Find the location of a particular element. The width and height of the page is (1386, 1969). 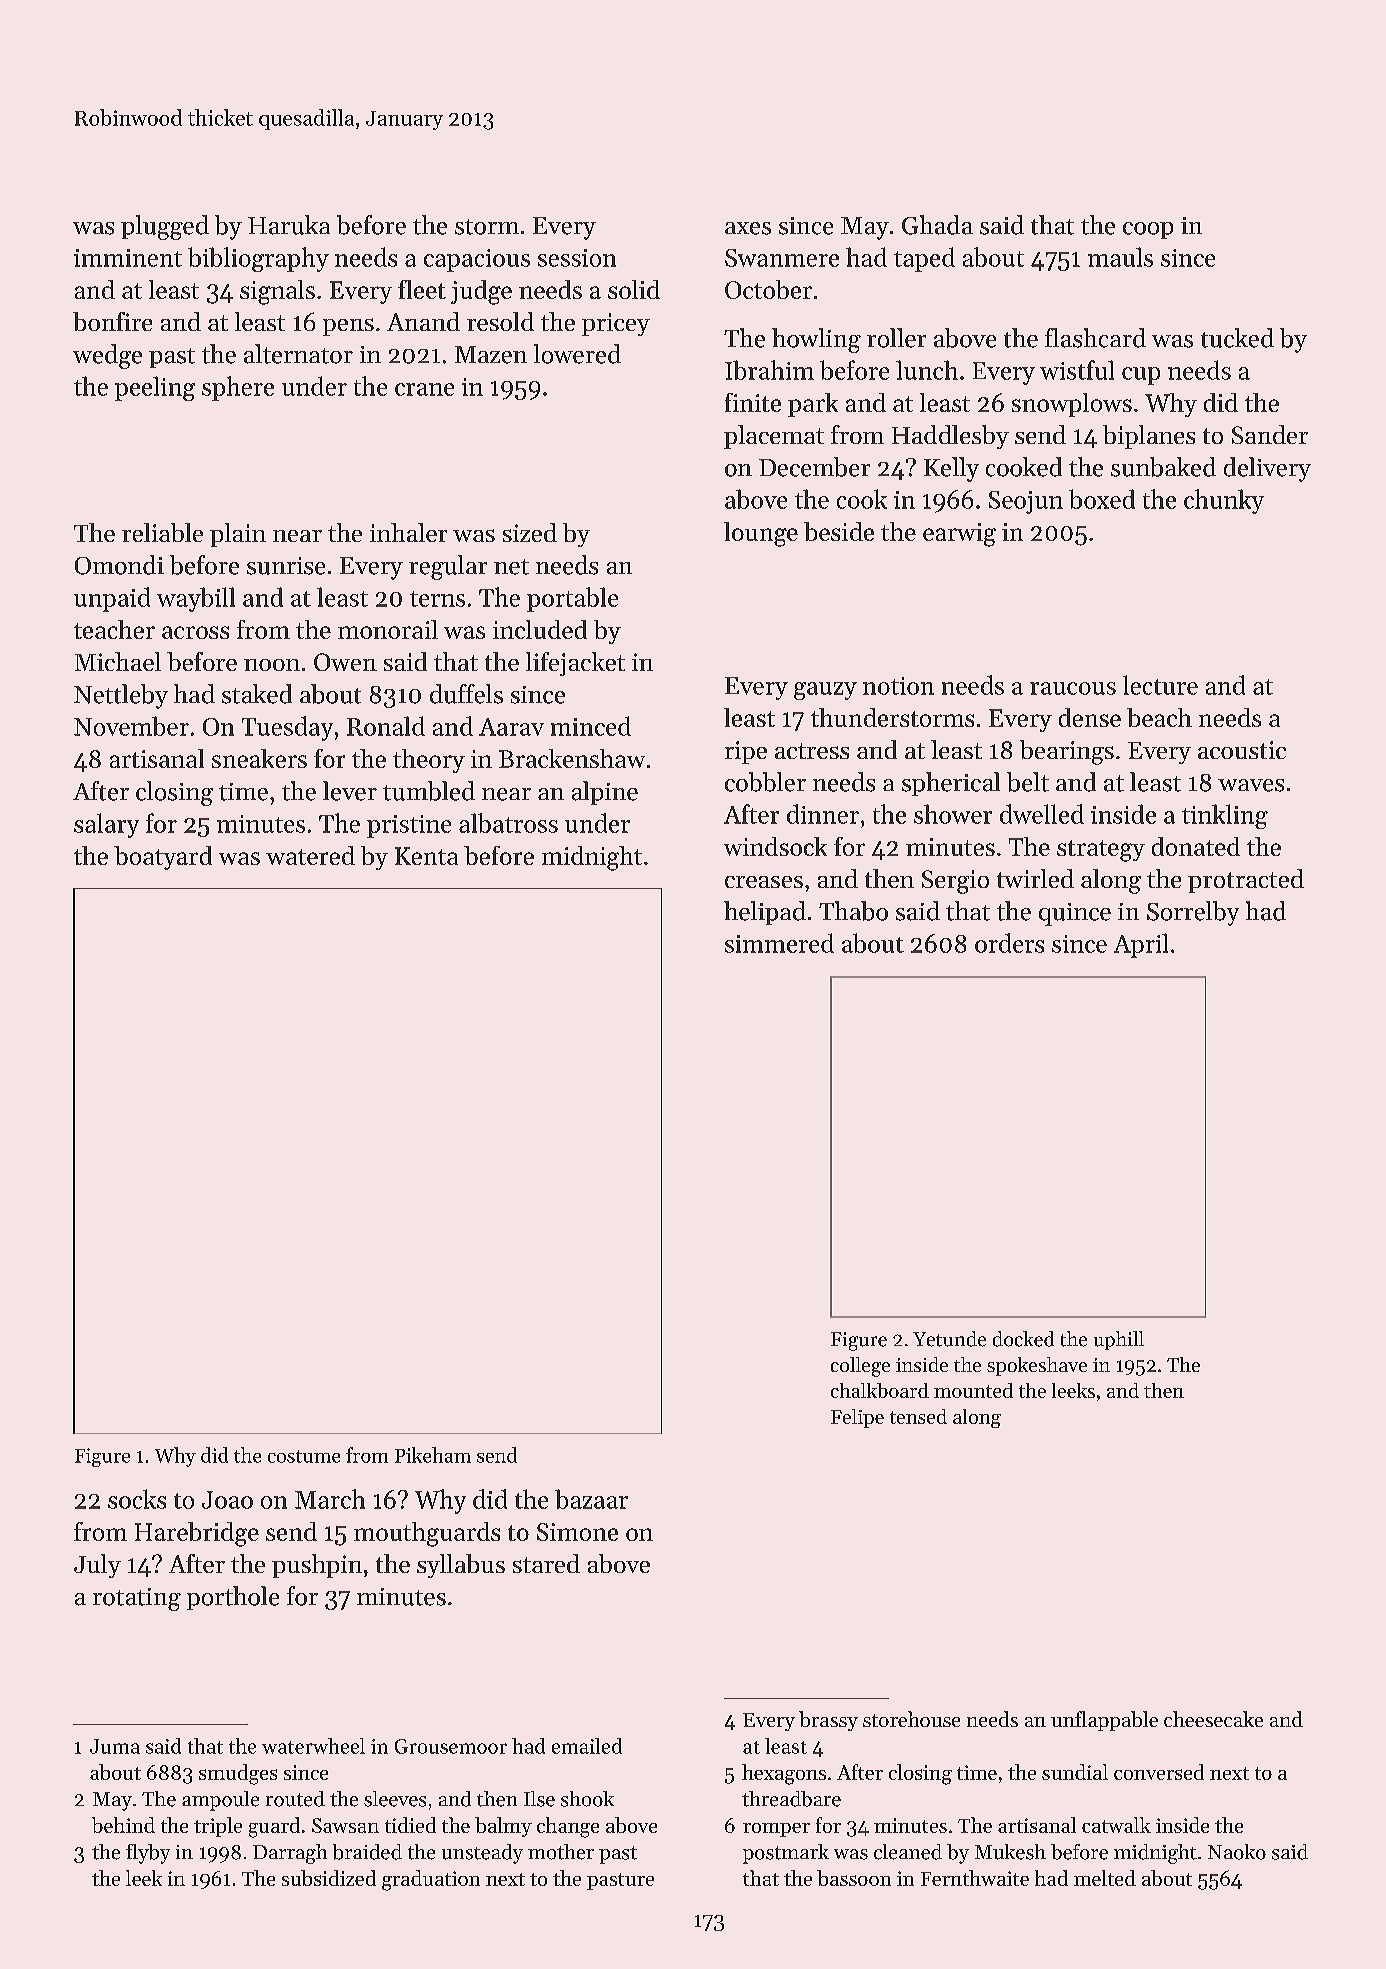

lever is located at coordinates (350, 791).
